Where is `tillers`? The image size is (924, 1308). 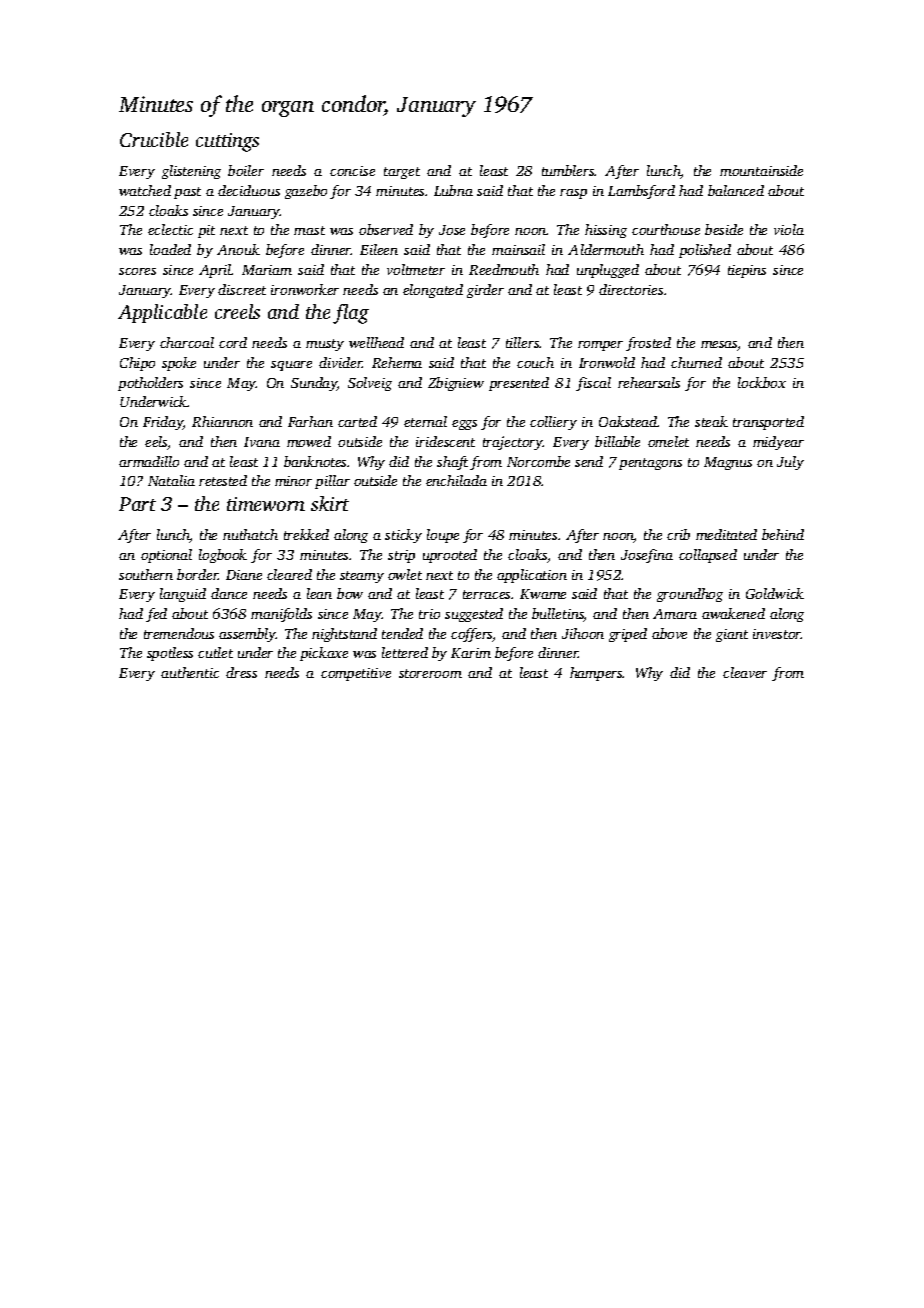
tillers is located at coordinates (523, 342).
